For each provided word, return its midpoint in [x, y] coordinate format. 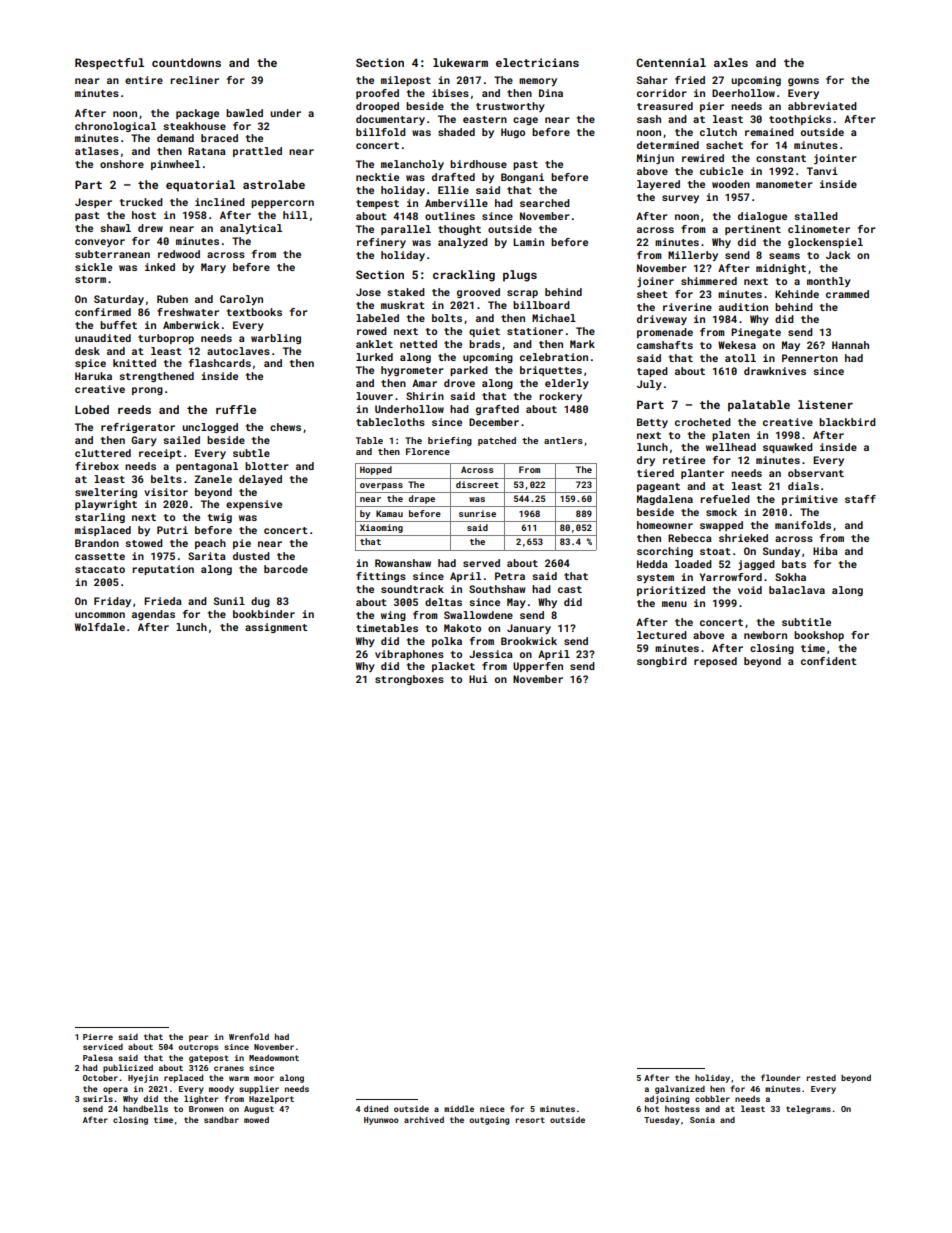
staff [860, 499]
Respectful [109, 64]
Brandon [97, 543]
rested [821, 1078]
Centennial [671, 62]
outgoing [489, 1121]
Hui [478, 679]
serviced [103, 1047]
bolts [447, 318]
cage [525, 121]
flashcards [220, 363]
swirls [98, 1098]
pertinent [753, 230]
